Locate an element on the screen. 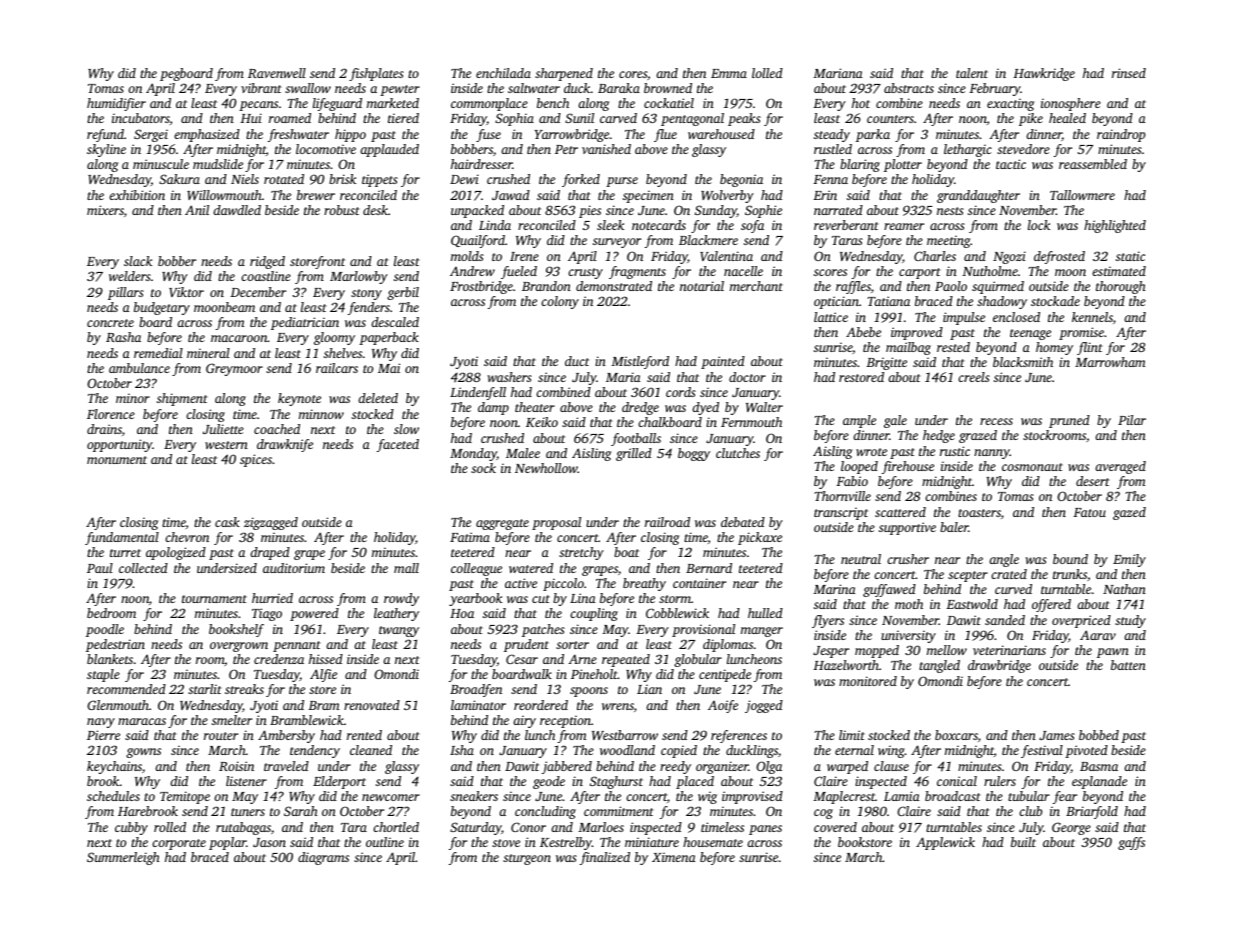 The image size is (1233, 952). gowns is located at coordinates (143, 753).
